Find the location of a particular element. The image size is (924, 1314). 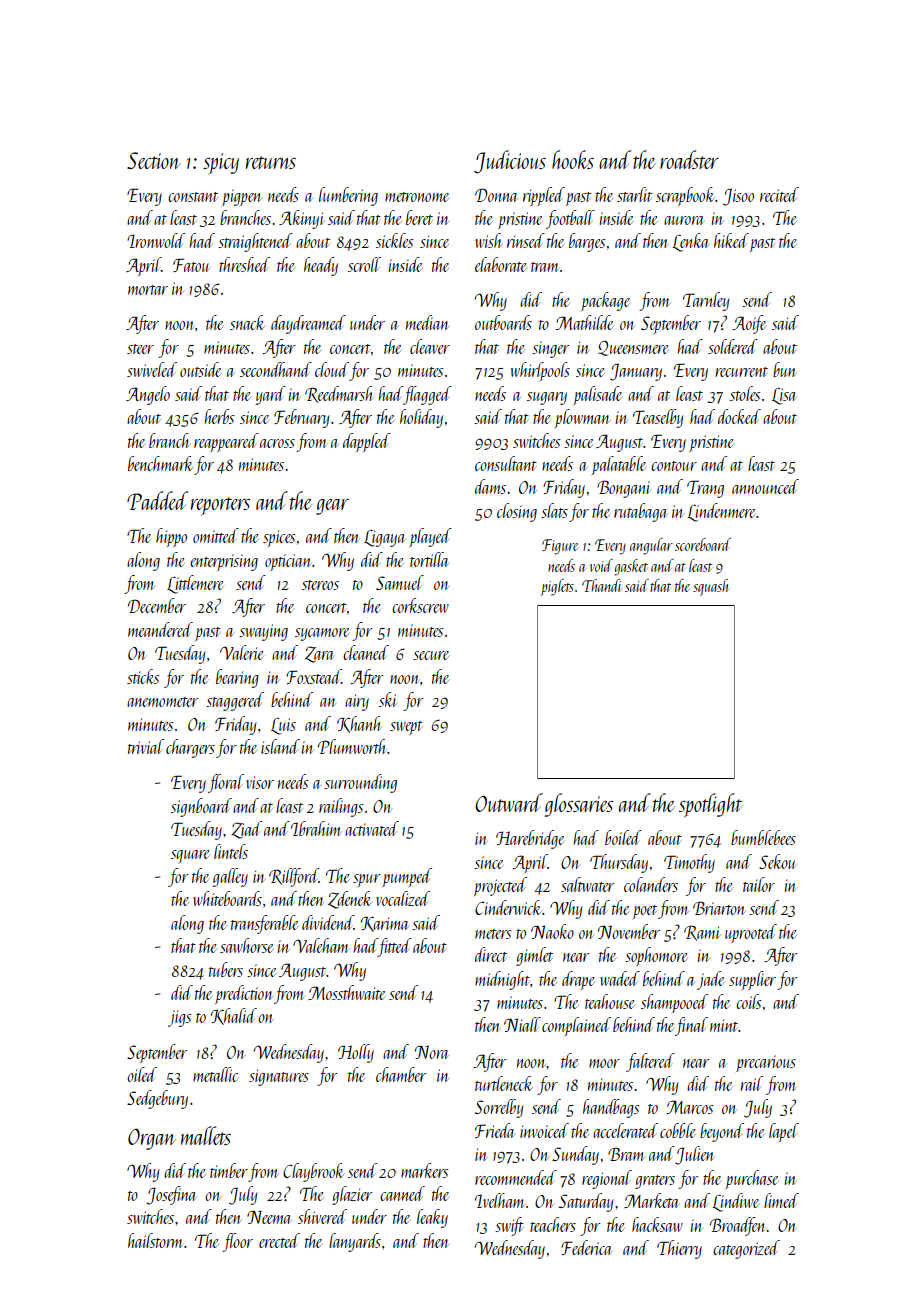

enterprising is located at coordinates (224, 562).
